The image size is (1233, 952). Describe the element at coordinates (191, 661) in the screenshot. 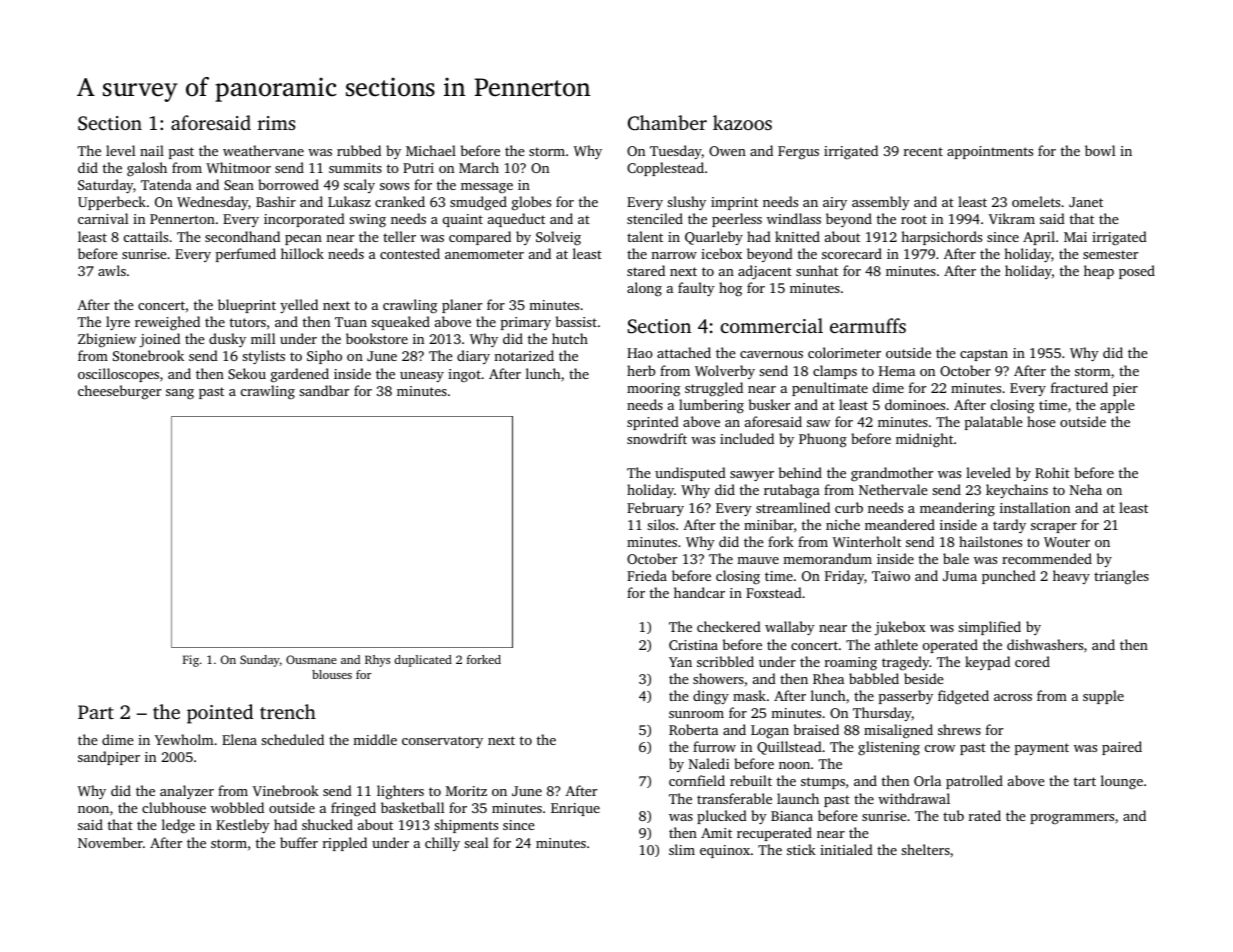

I see `Fig` at that location.
